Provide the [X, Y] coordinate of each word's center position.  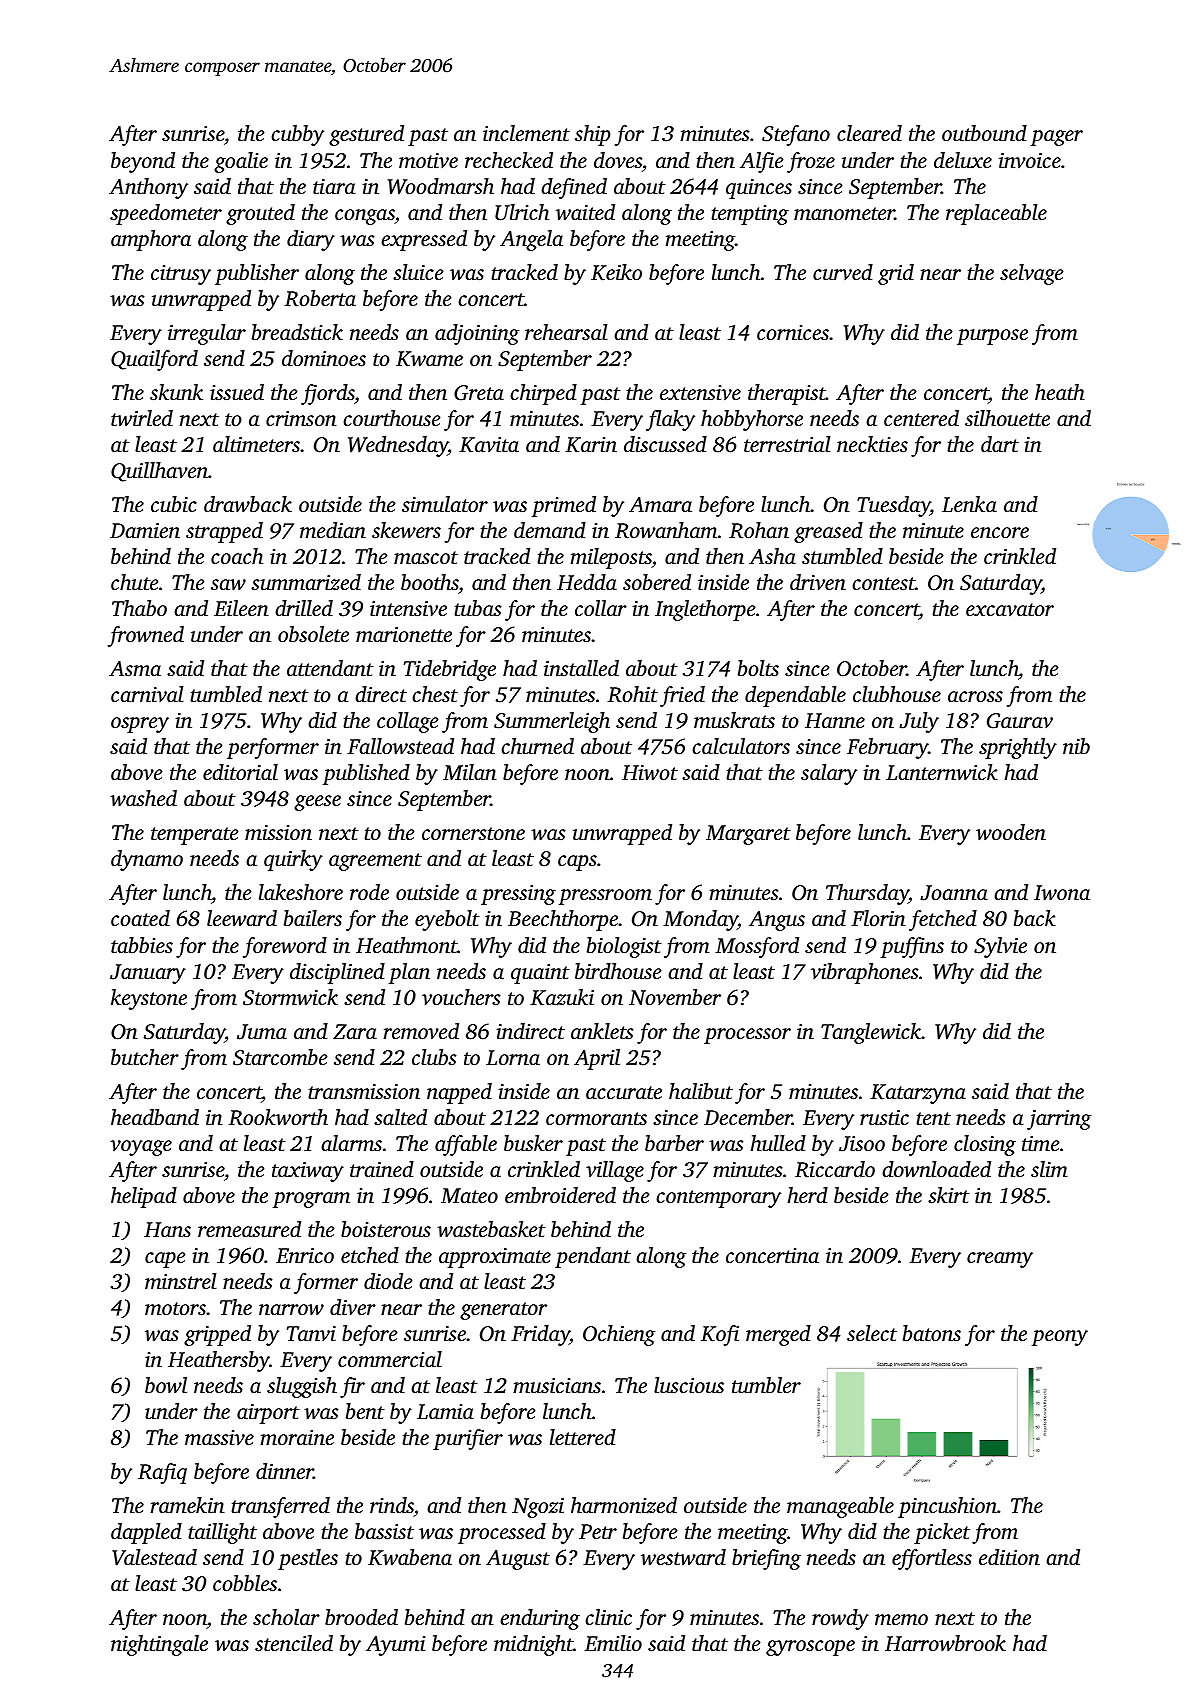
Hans [167, 1229]
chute [135, 582]
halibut [701, 1091]
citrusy [181, 275]
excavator [1010, 609]
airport [268, 1414]
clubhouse [897, 694]
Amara [660, 504]
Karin [591, 445]
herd [807, 1195]
